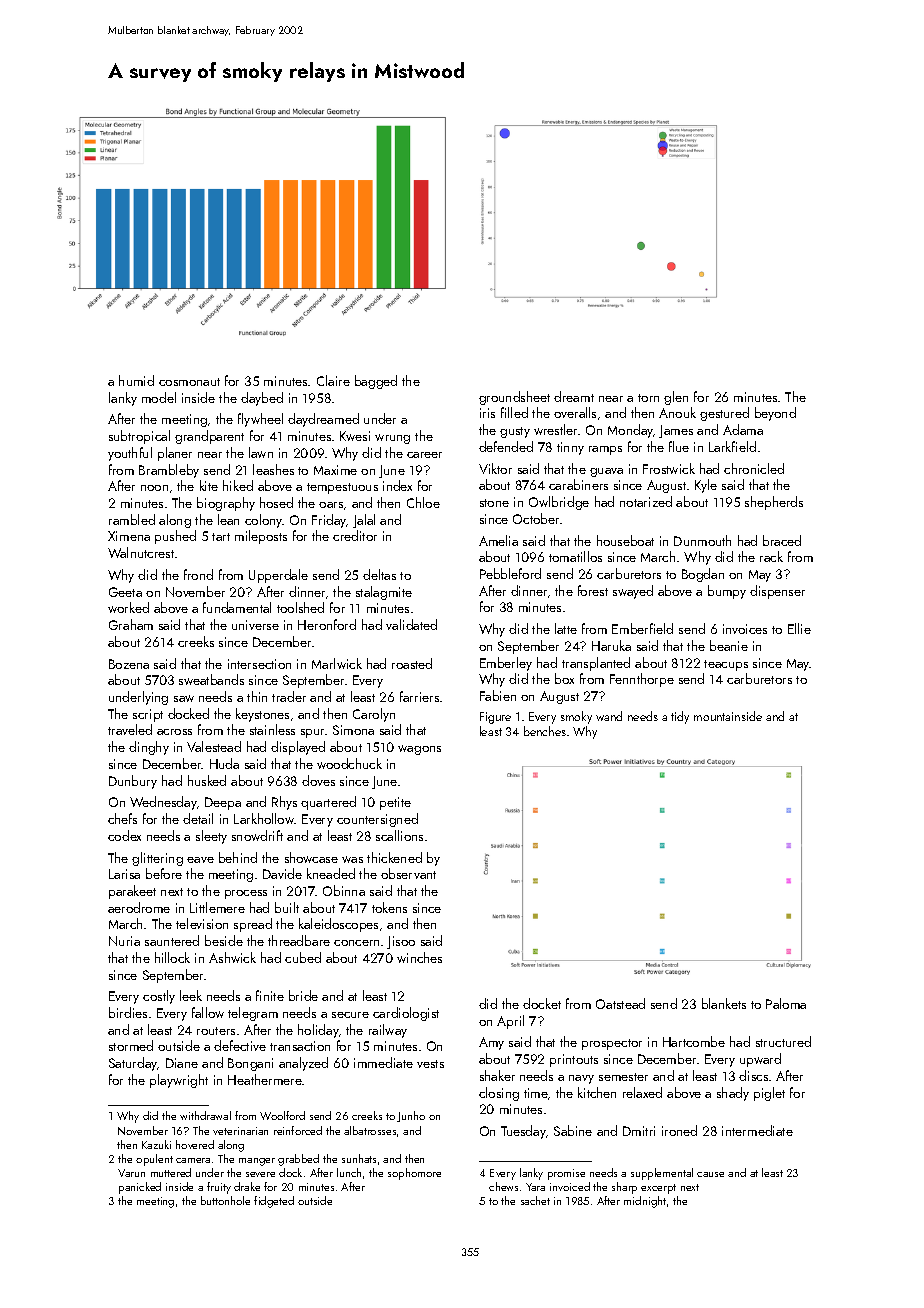 Image resolution: width=924 pixels, height=1308 pixels. I want to click on behind, so click(238, 857).
